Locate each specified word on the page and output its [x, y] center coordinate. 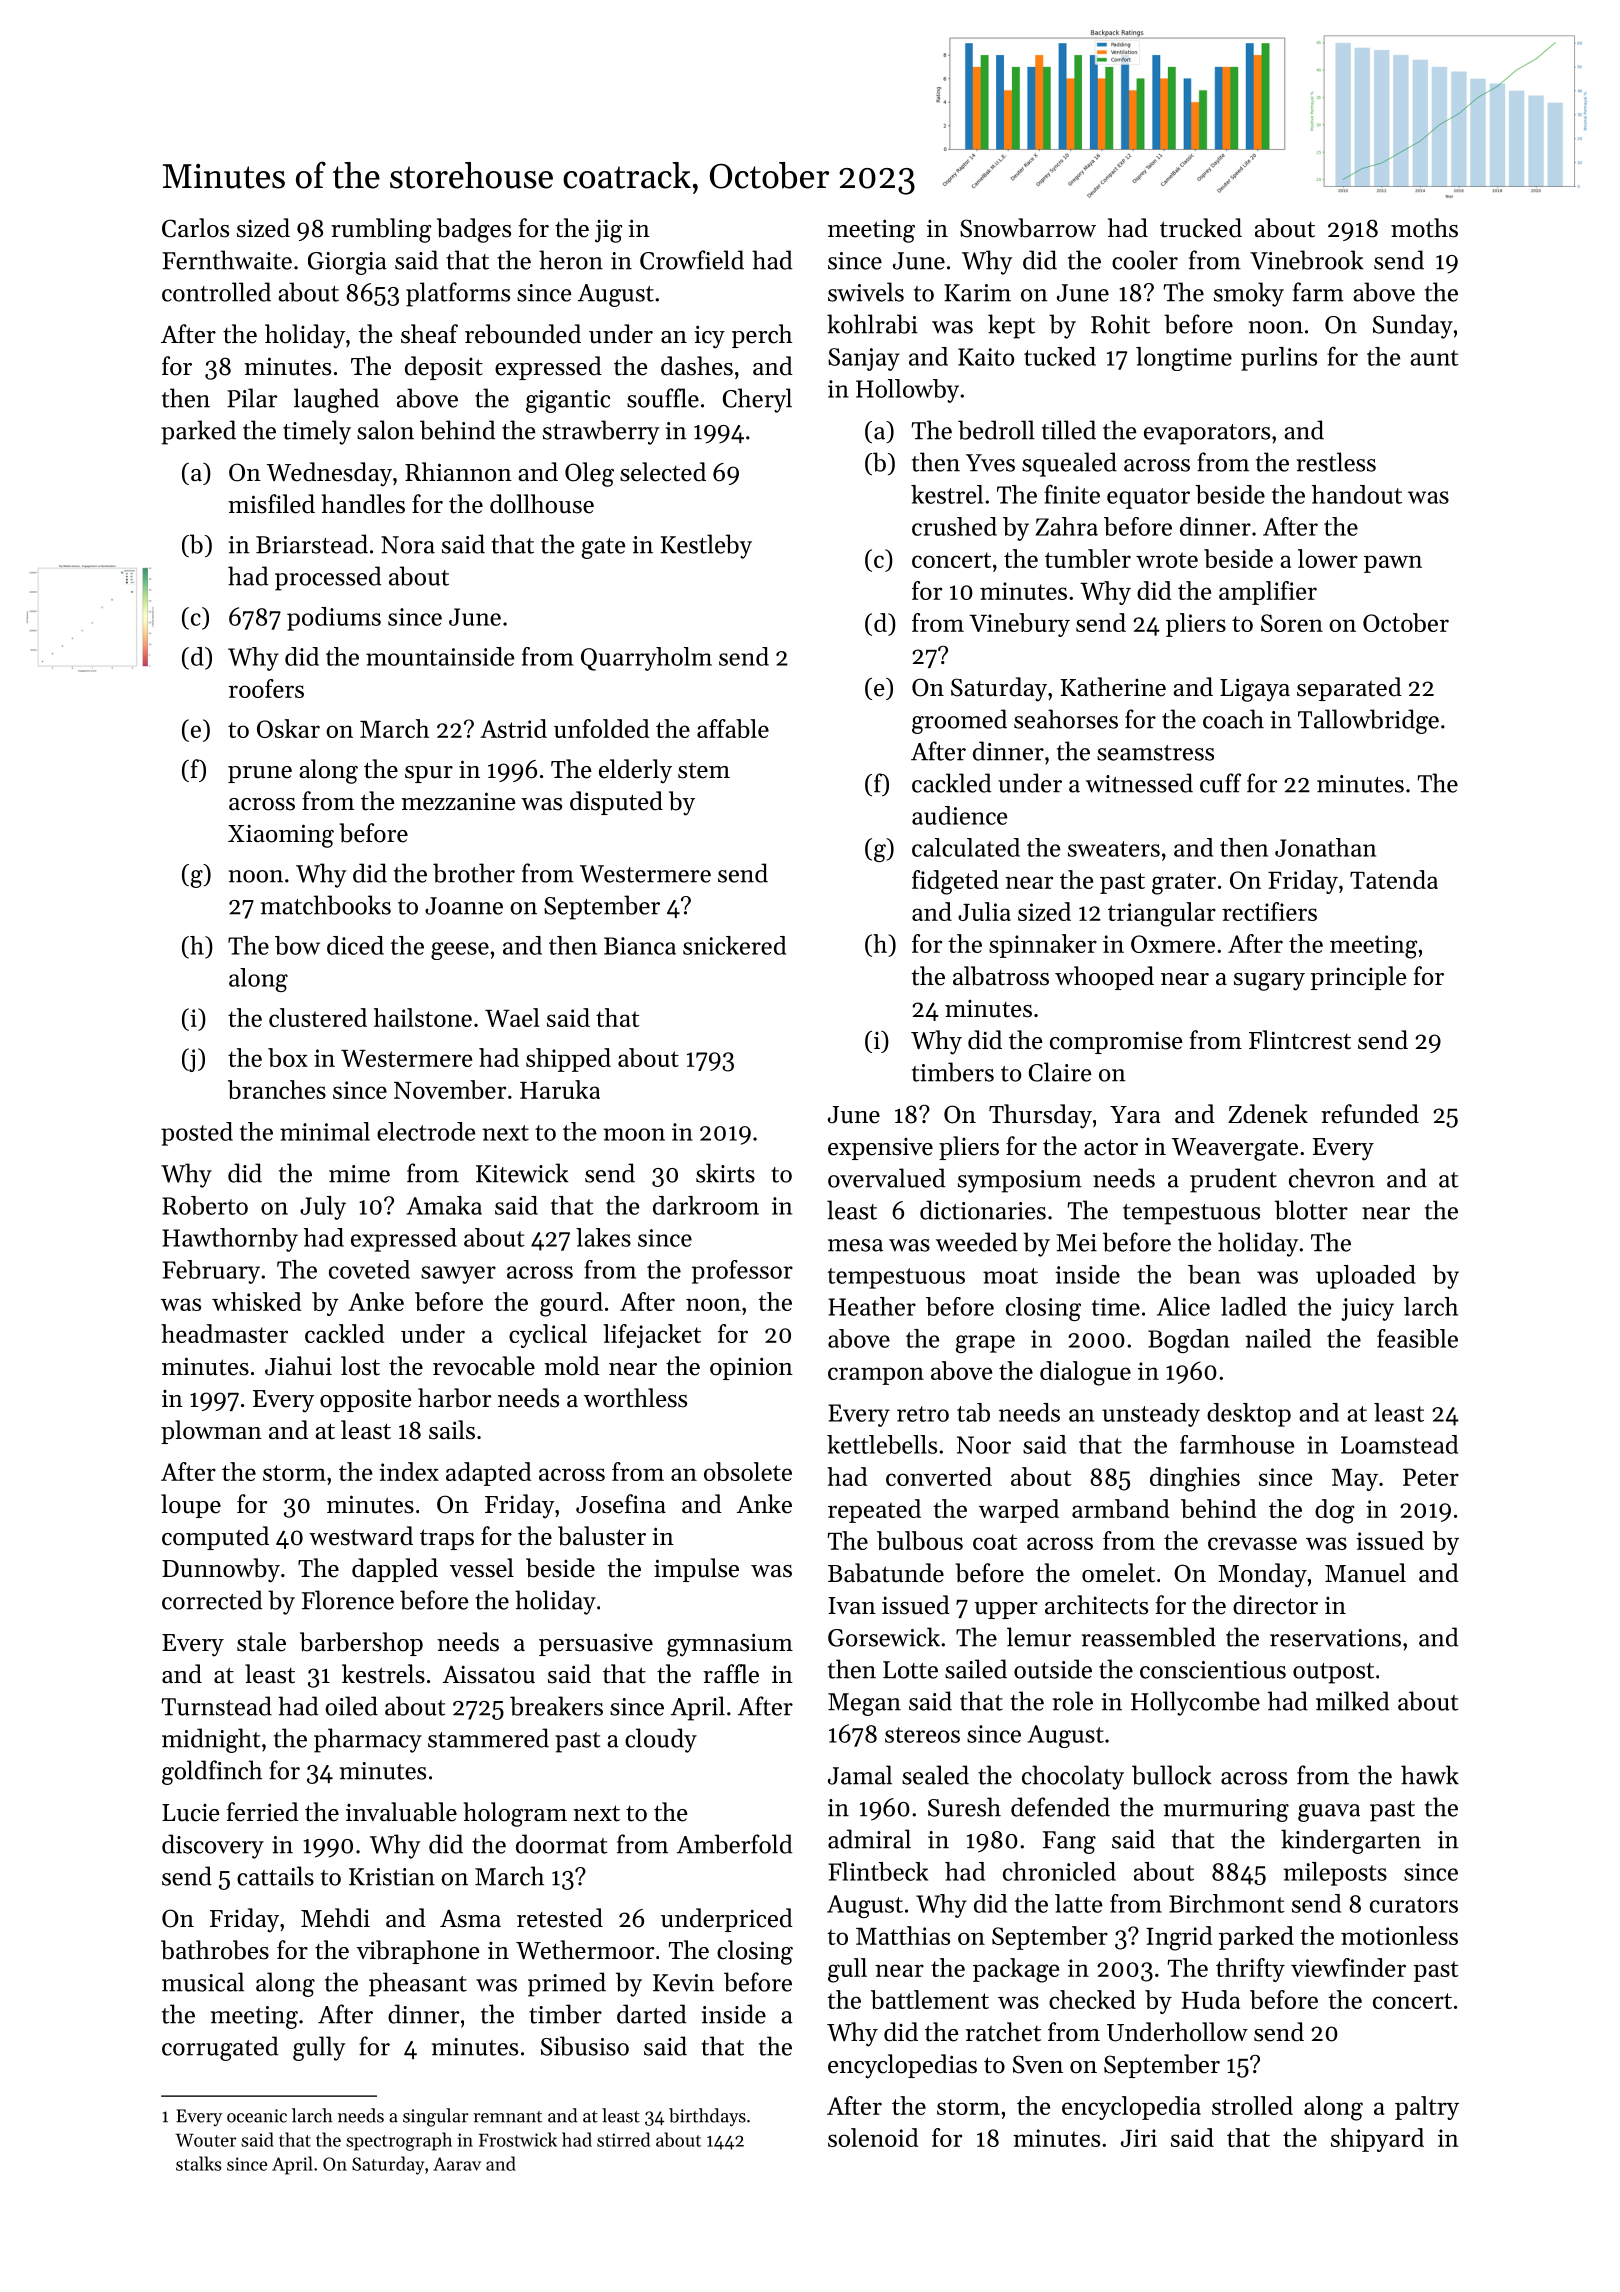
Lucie [191, 1813]
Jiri [1139, 2138]
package [1016, 1970]
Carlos [195, 228]
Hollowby [907, 391]
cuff [1220, 783]
